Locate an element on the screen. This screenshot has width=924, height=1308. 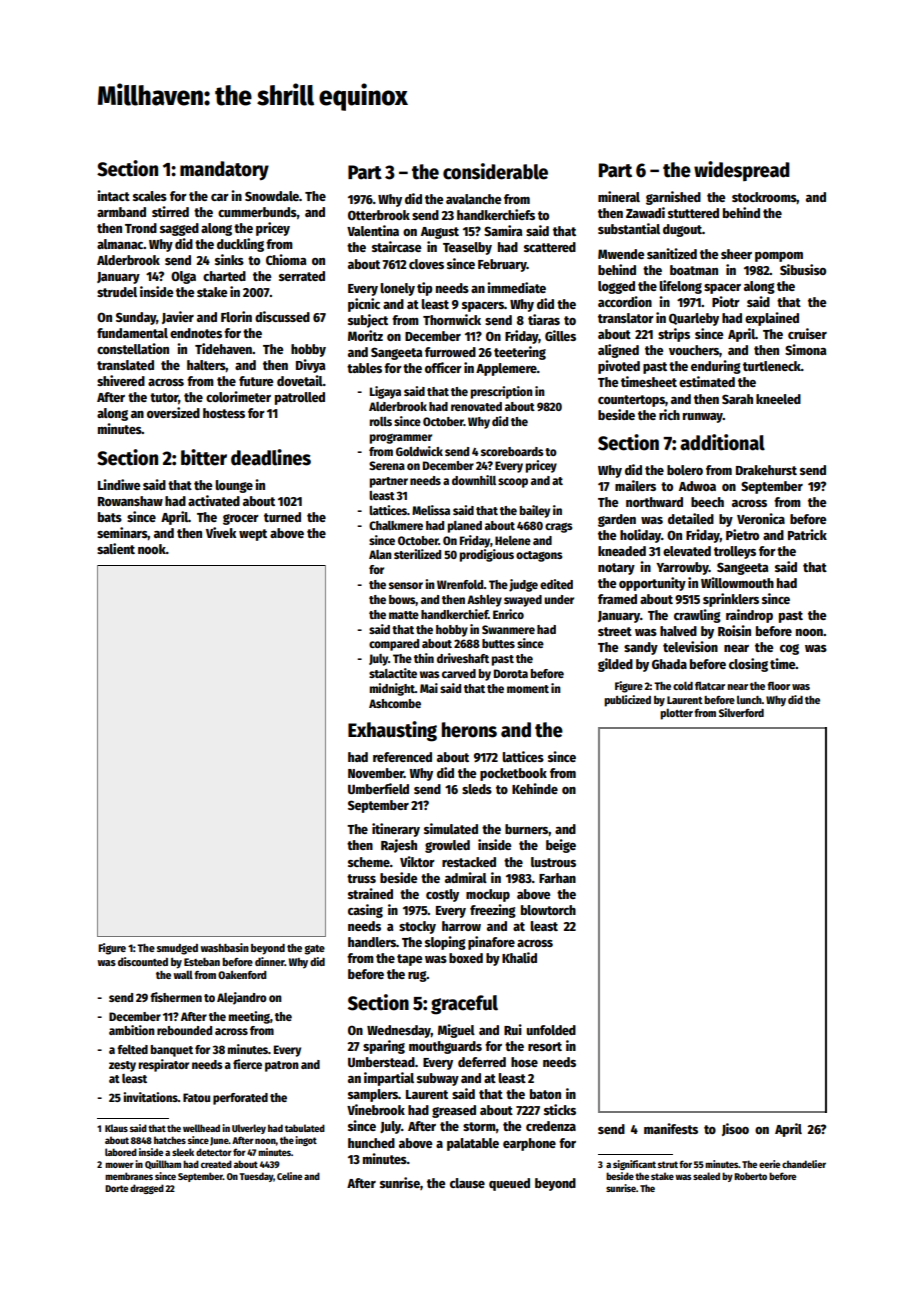
Patrick is located at coordinates (807, 534).
